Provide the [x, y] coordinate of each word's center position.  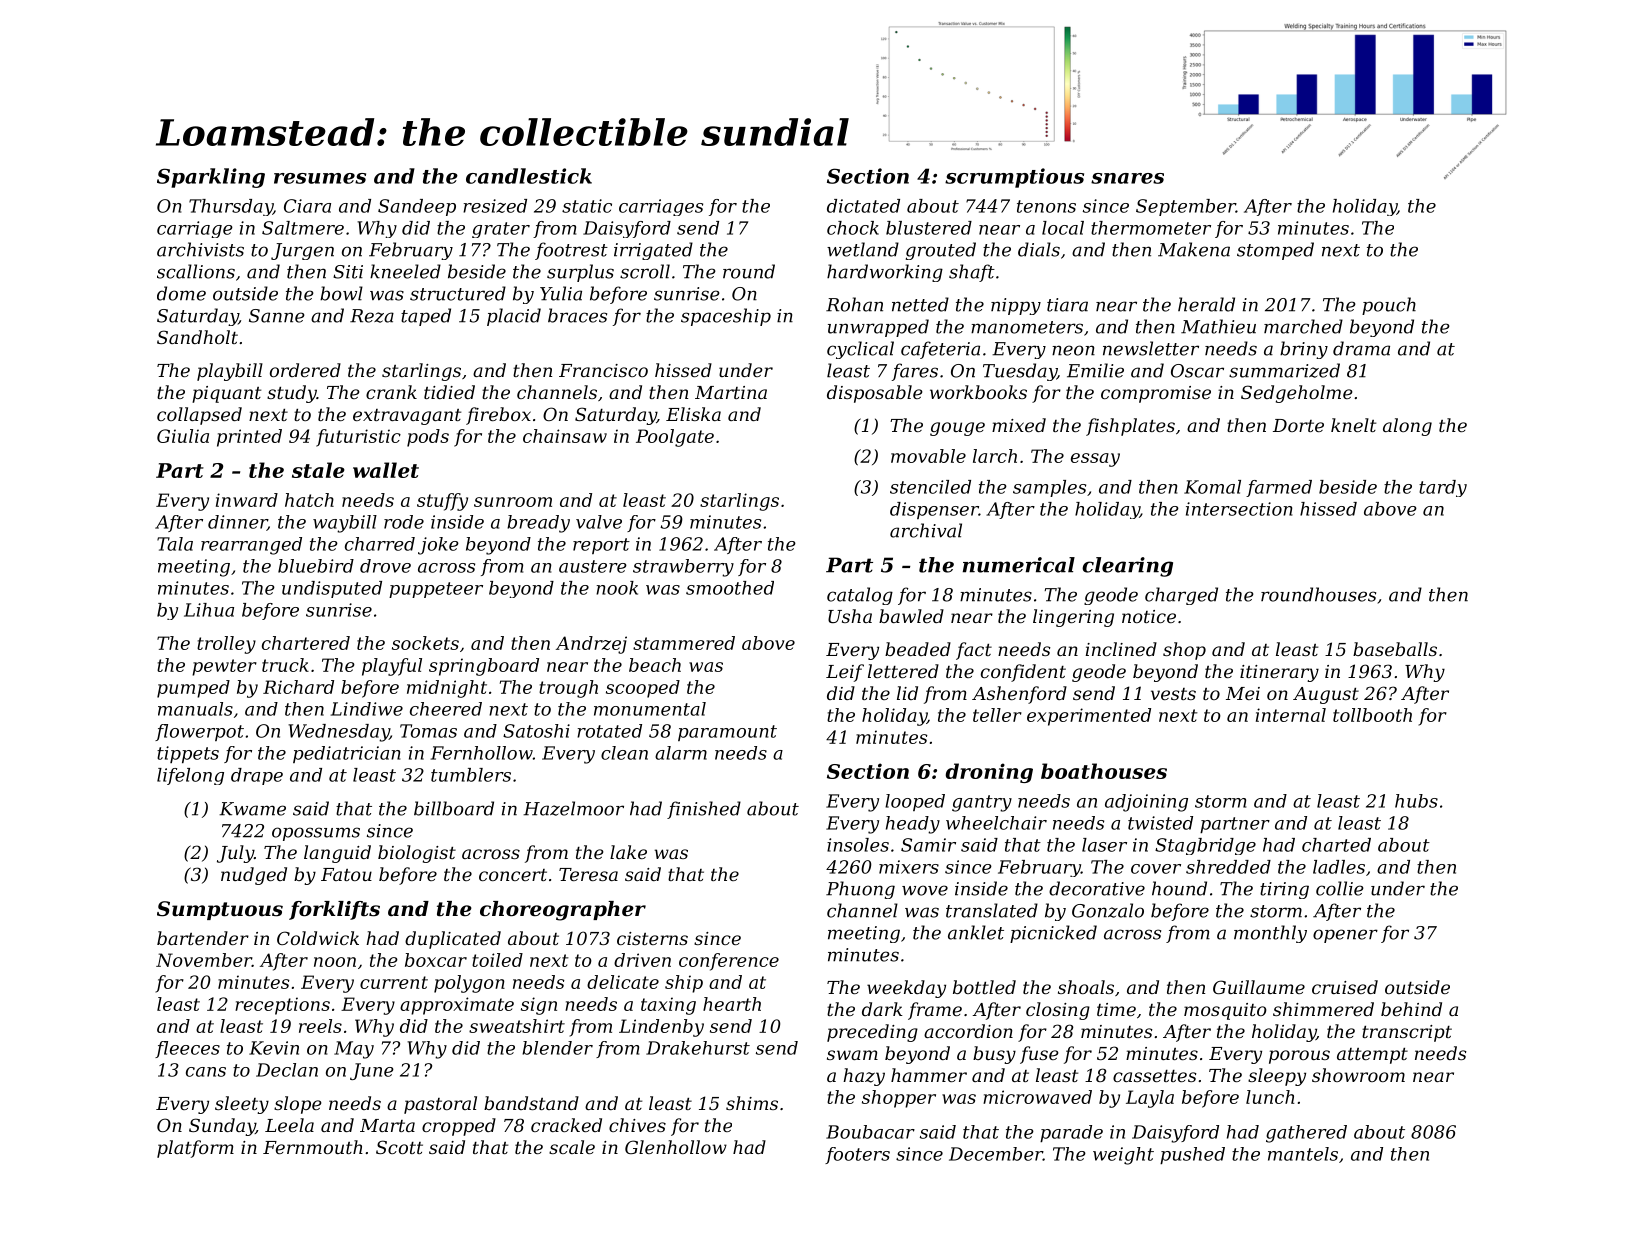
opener [1345, 936]
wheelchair [996, 823]
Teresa [588, 874]
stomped [1275, 251]
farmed [1279, 488]
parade [1071, 1133]
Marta [387, 1125]
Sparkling [211, 178]
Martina [731, 392]
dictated [863, 206]
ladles [1339, 867]
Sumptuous [220, 910]
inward [247, 500]
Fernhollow [482, 753]
